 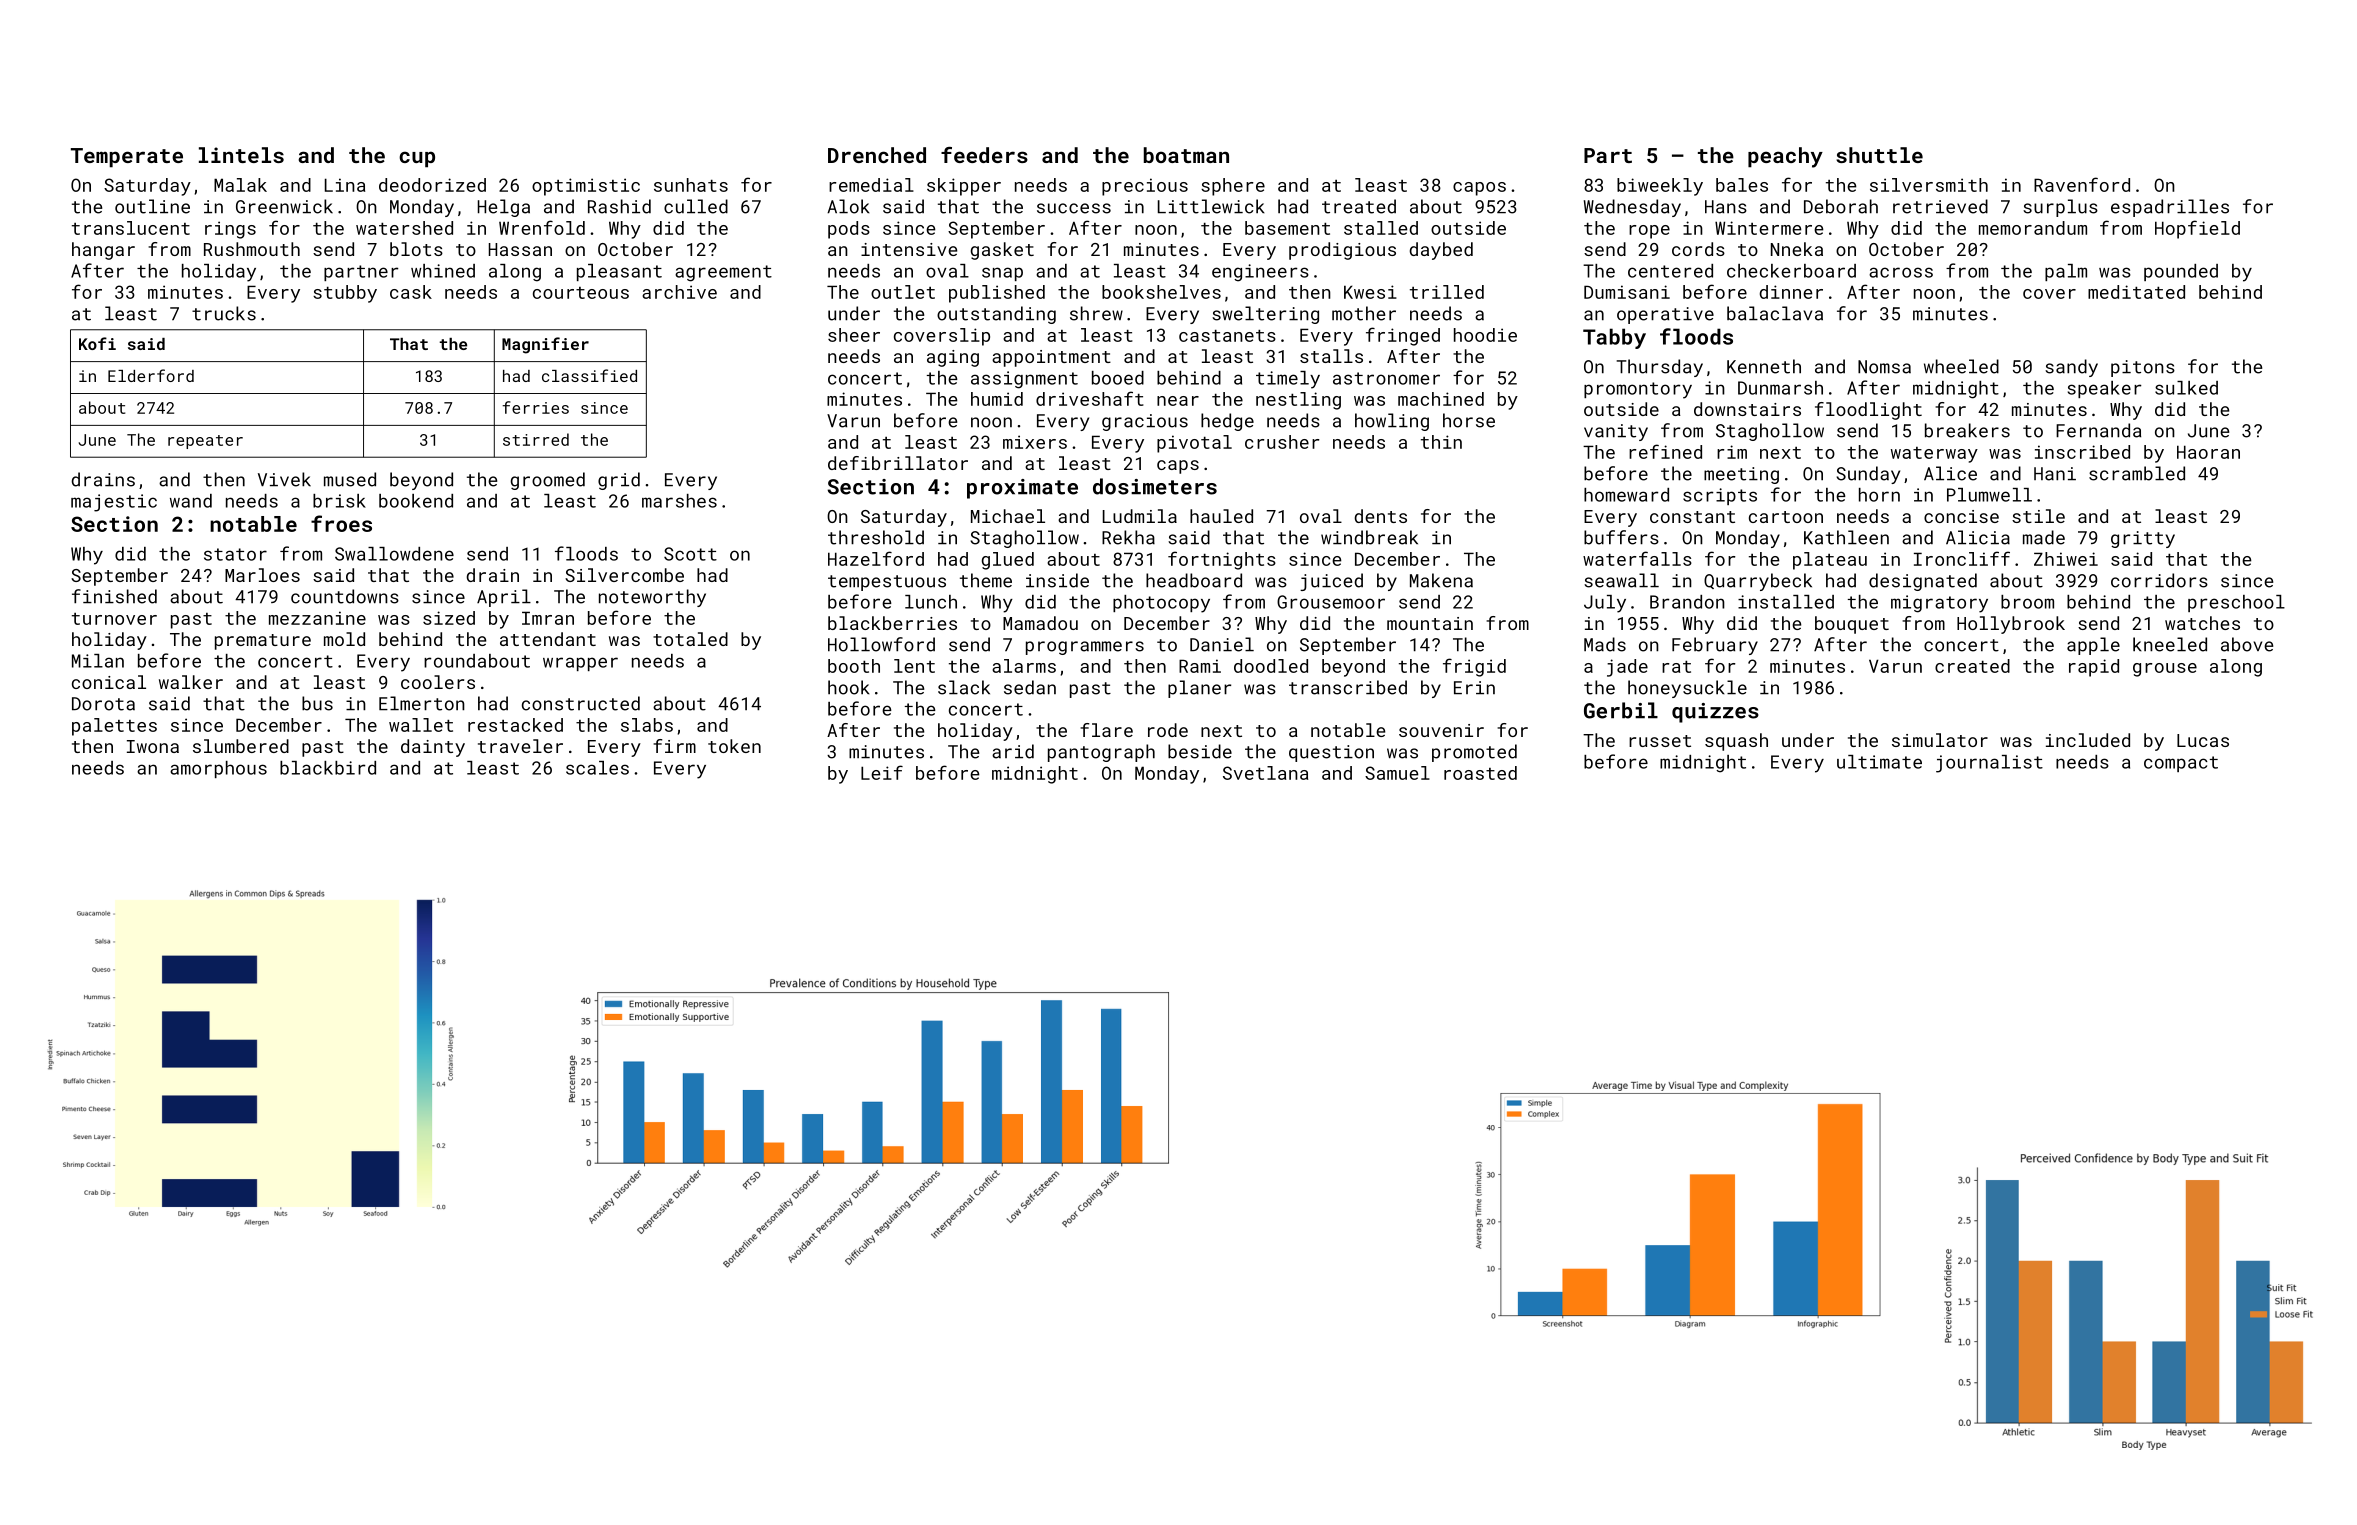 I want to click on refined, so click(x=1665, y=451).
